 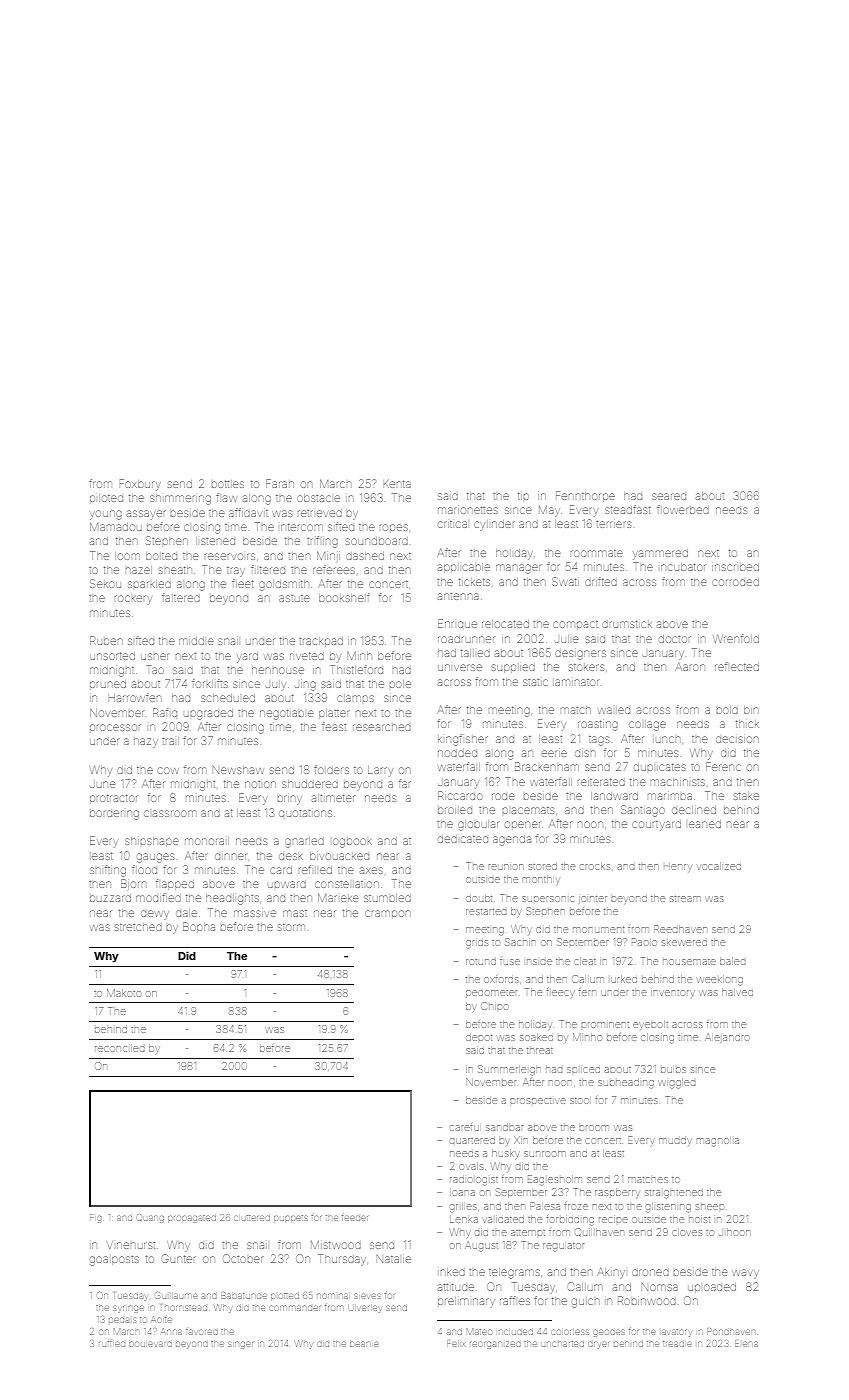 I want to click on marionettes, so click(x=468, y=510).
